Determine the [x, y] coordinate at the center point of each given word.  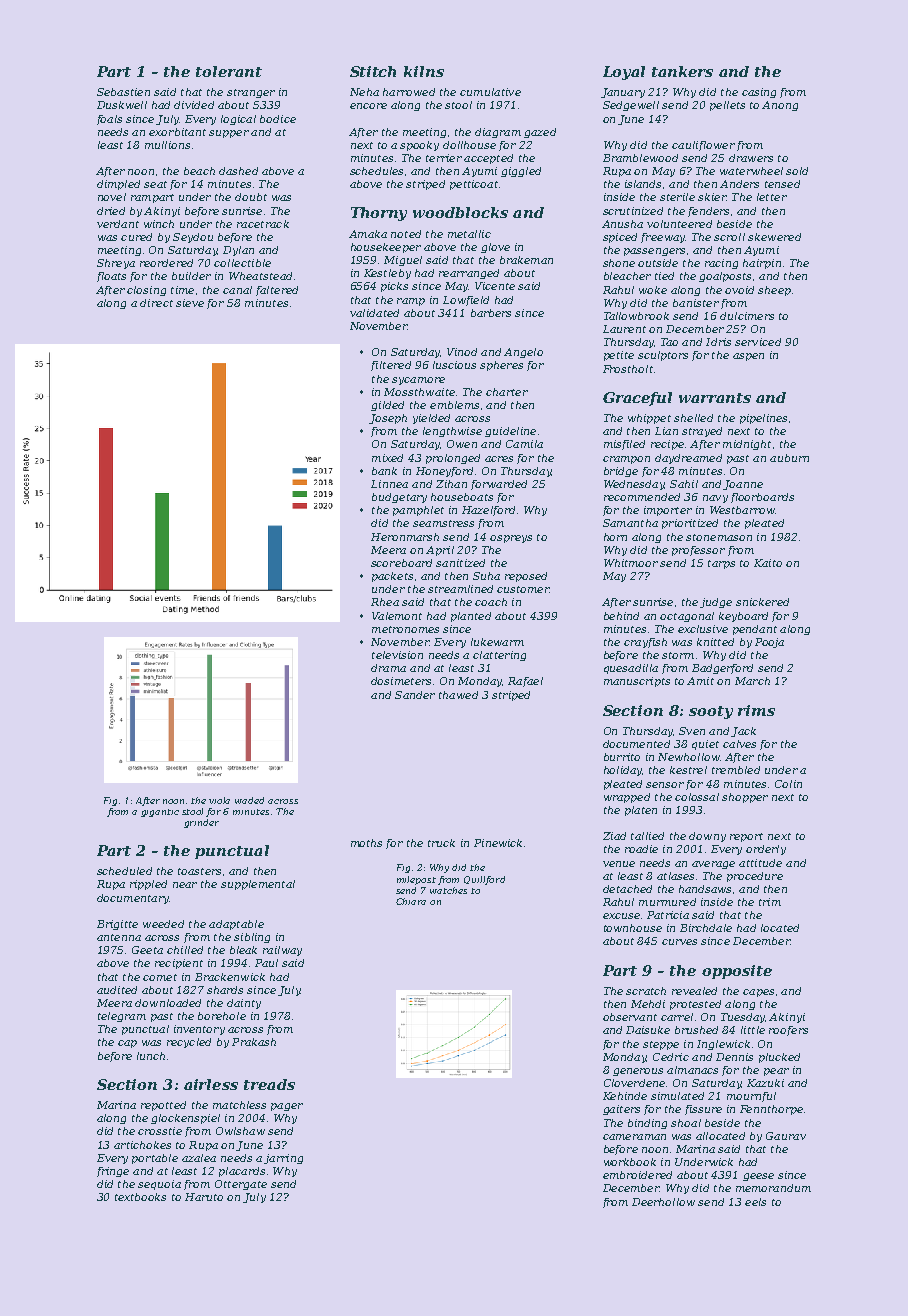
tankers [682, 71]
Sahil [684, 484]
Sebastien [123, 92]
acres [499, 459]
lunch [151, 1056]
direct [156, 303]
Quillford [484, 880]
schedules [376, 171]
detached [627, 889]
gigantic [160, 813]
